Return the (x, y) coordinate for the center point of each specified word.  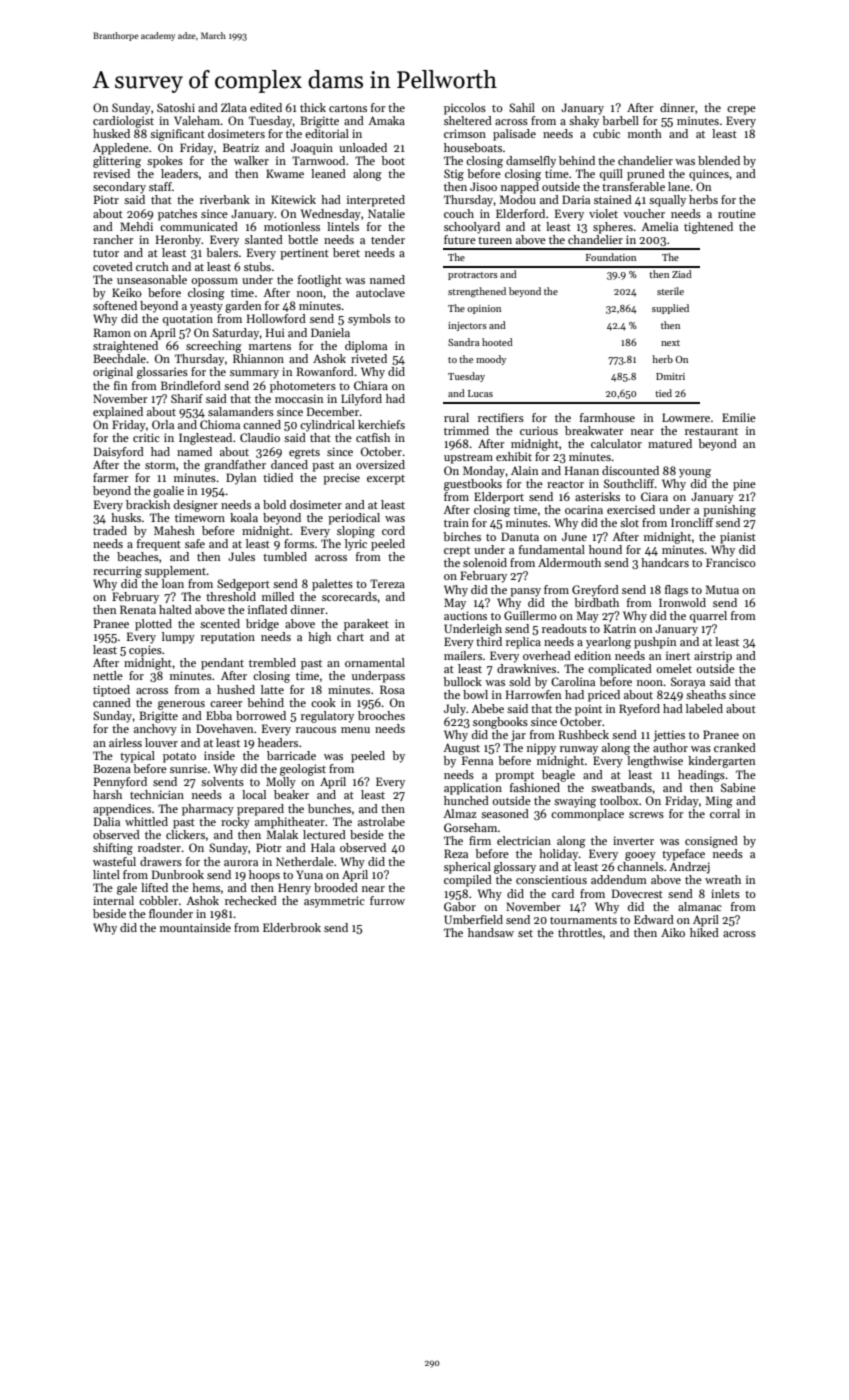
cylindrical (327, 426)
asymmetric (334, 902)
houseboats (473, 147)
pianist (738, 538)
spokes (165, 162)
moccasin (299, 398)
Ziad (682, 274)
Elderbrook (292, 927)
